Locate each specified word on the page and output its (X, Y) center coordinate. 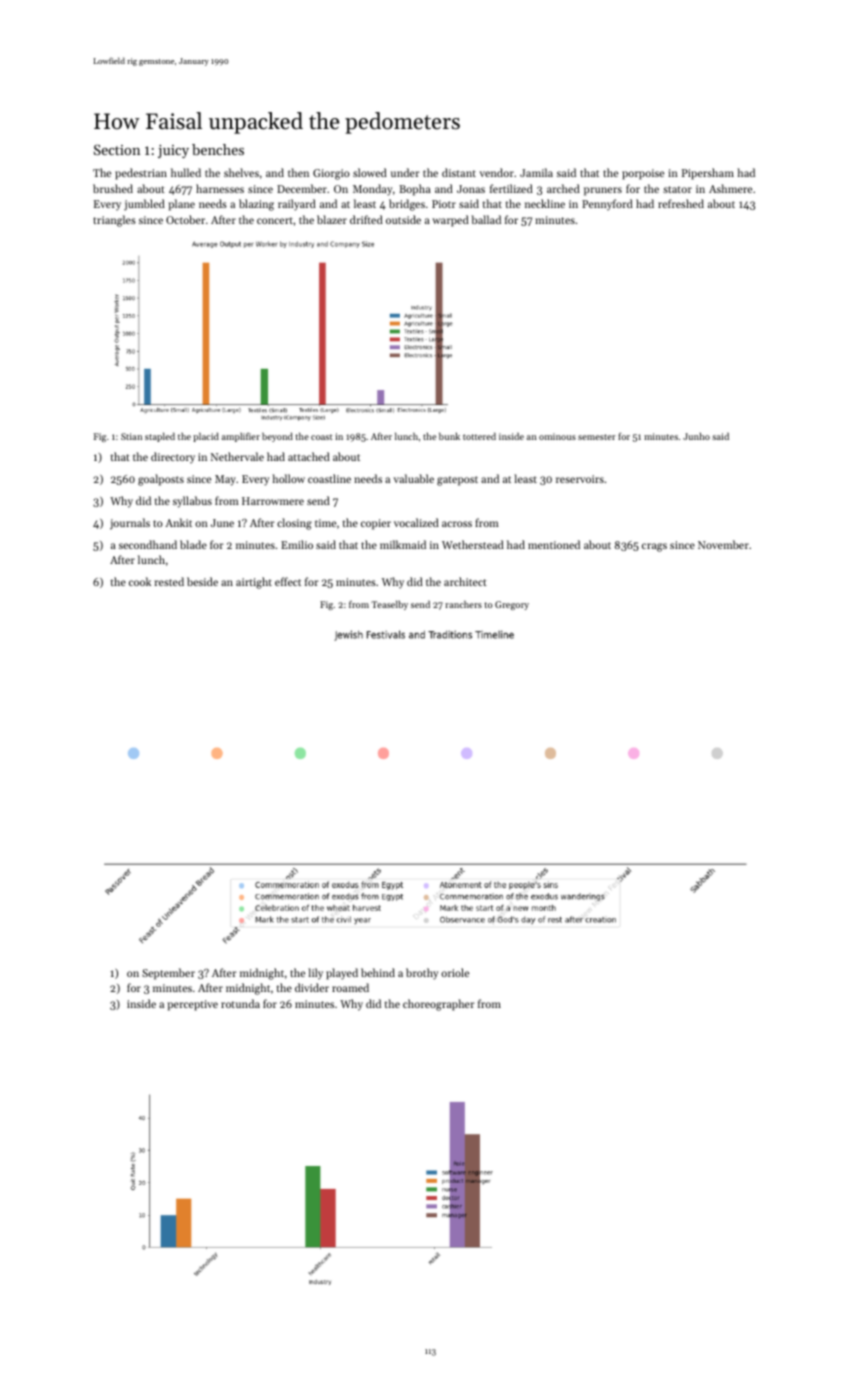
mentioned (554, 544)
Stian (131, 436)
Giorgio (331, 174)
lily (315, 974)
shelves (241, 172)
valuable (413, 478)
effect (288, 581)
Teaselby (389, 605)
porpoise (643, 174)
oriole (455, 972)
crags (654, 547)
